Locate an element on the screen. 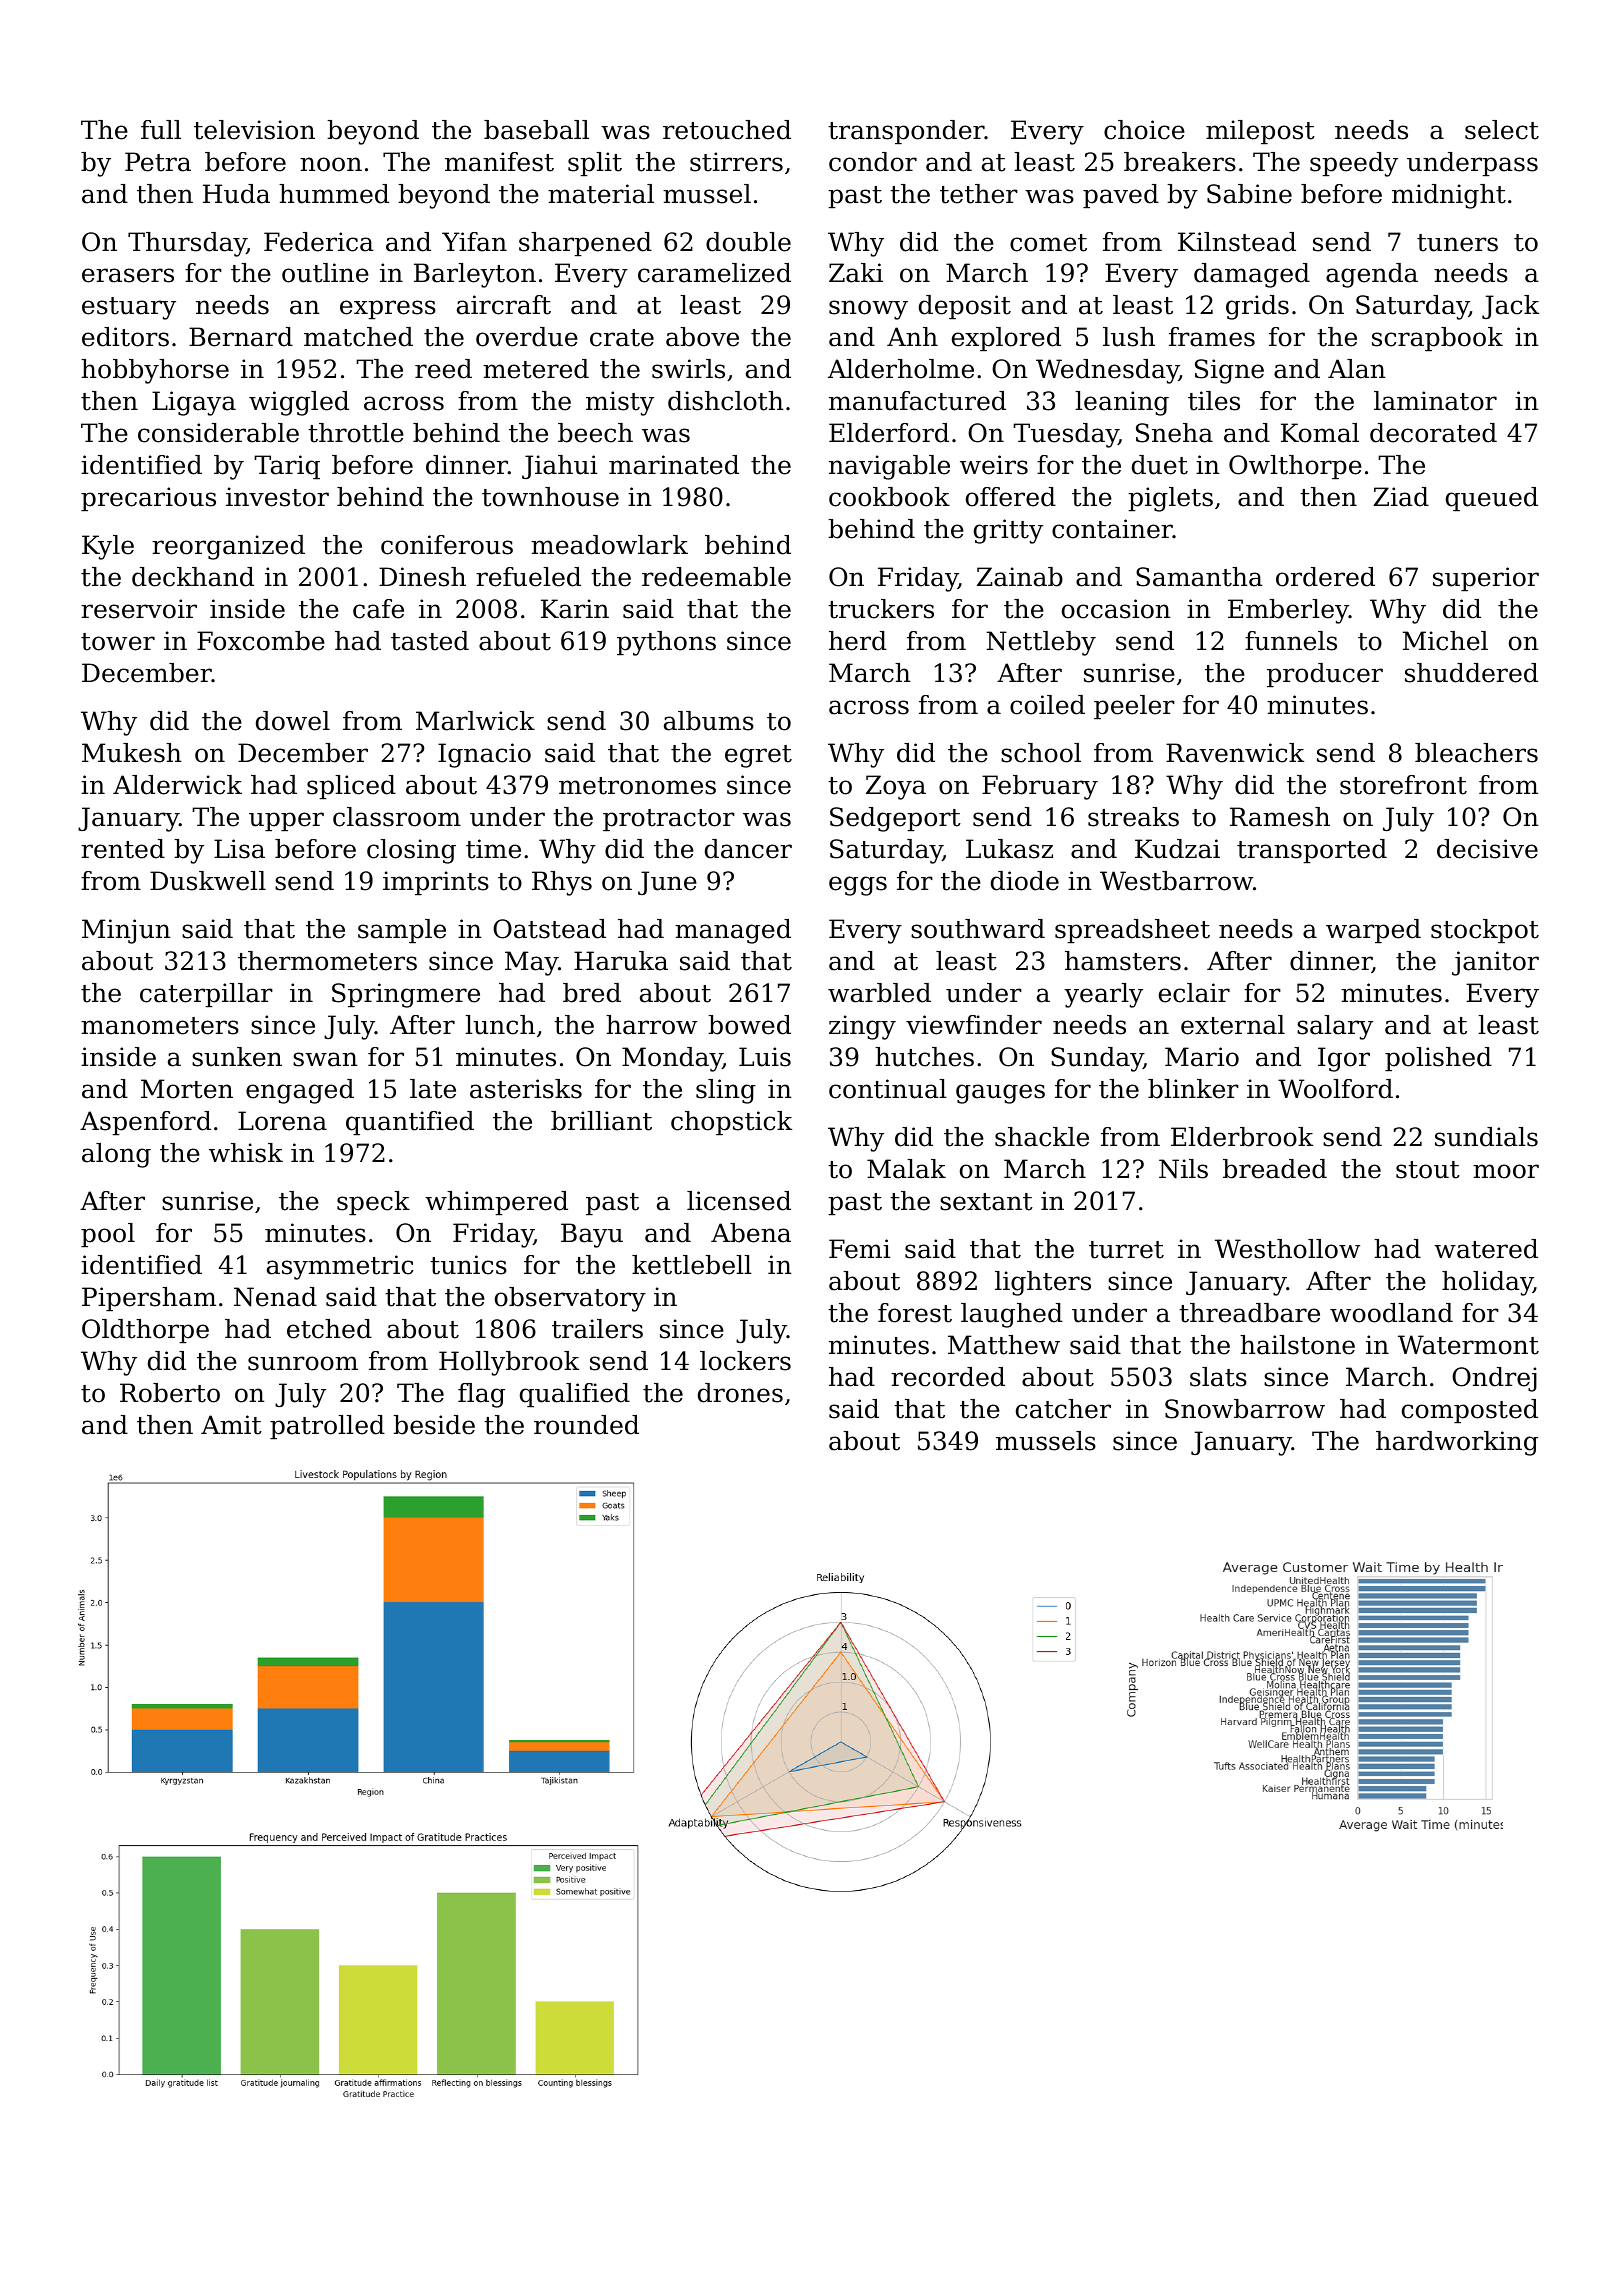 The image size is (1620, 2292). select is located at coordinates (1502, 130).
